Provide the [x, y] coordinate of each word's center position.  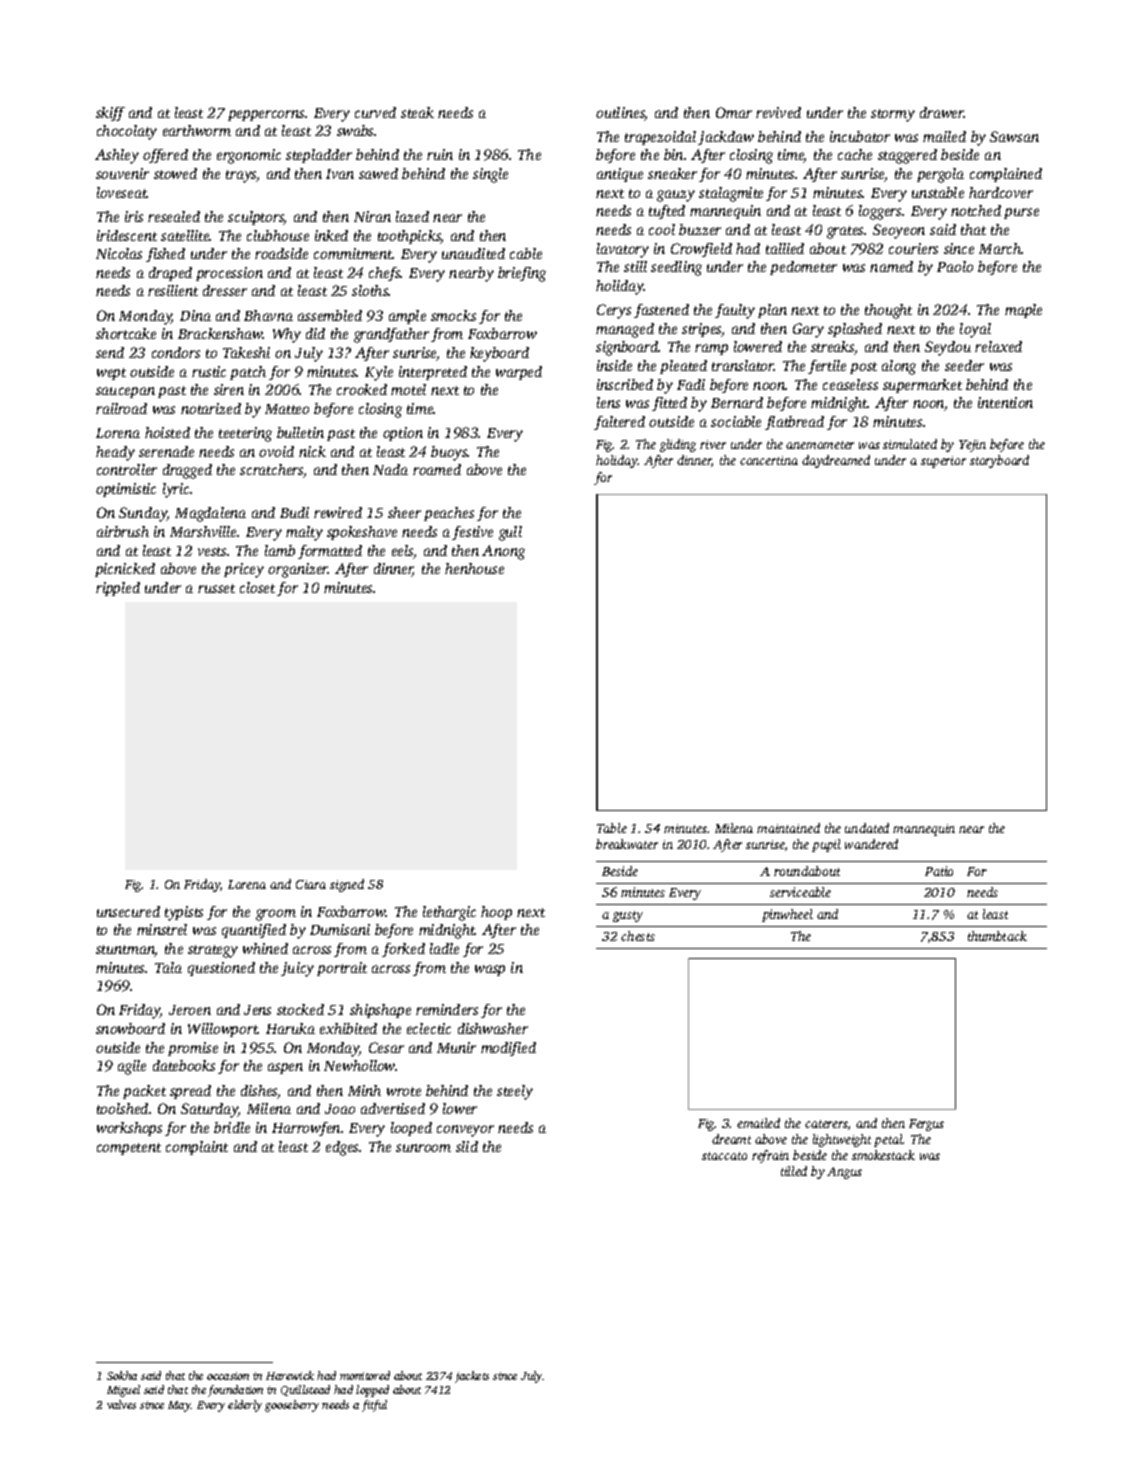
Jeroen [190, 1010]
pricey [244, 570]
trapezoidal [660, 138]
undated [867, 828]
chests [638, 936]
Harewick [290, 1375]
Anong [503, 552]
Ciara [311, 884]
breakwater [627, 844]
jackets [472, 1377]
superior [943, 462]
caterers [826, 1124]
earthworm [197, 130]
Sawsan [1014, 136]
